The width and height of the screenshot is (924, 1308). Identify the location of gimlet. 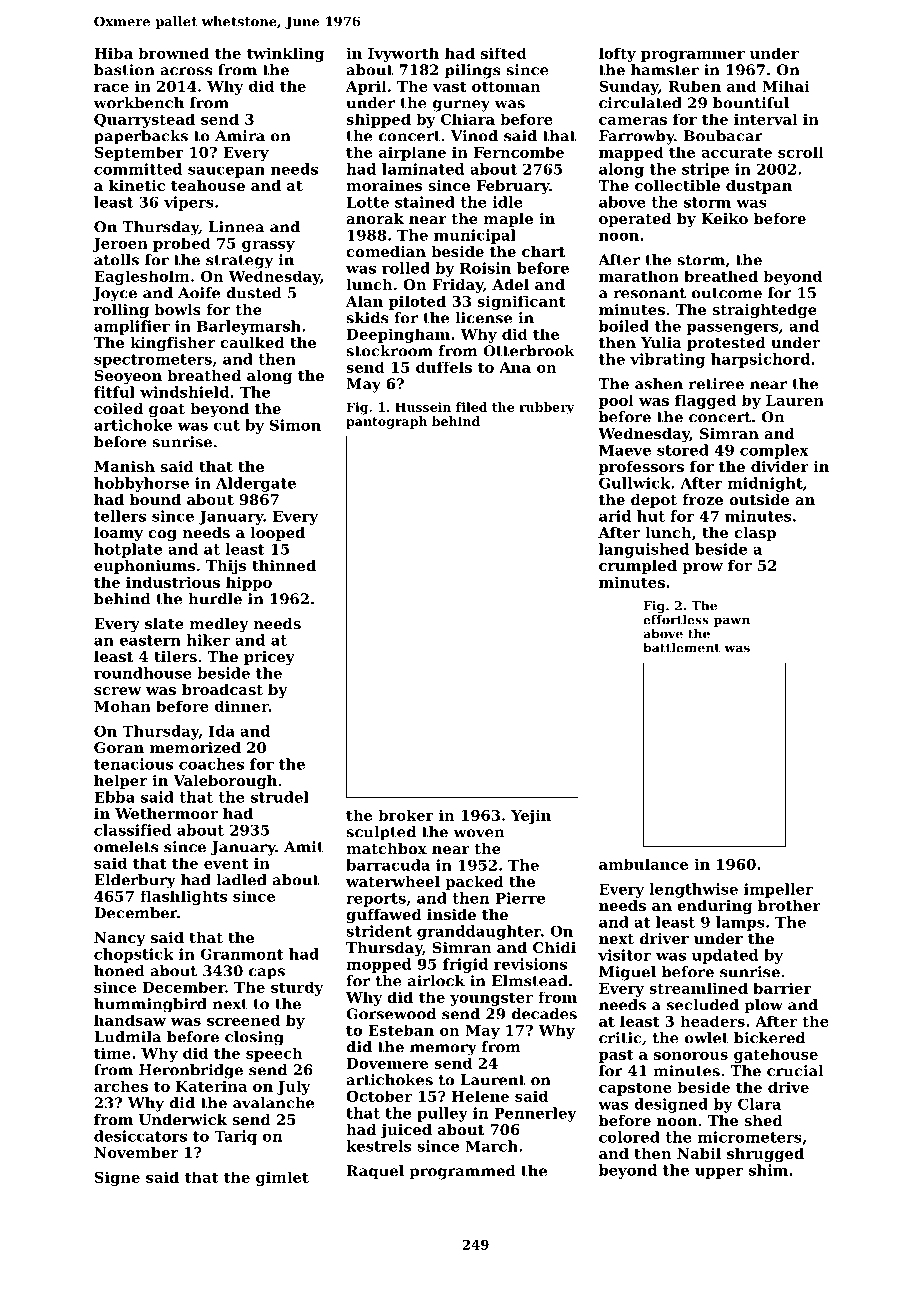
(282, 1178).
